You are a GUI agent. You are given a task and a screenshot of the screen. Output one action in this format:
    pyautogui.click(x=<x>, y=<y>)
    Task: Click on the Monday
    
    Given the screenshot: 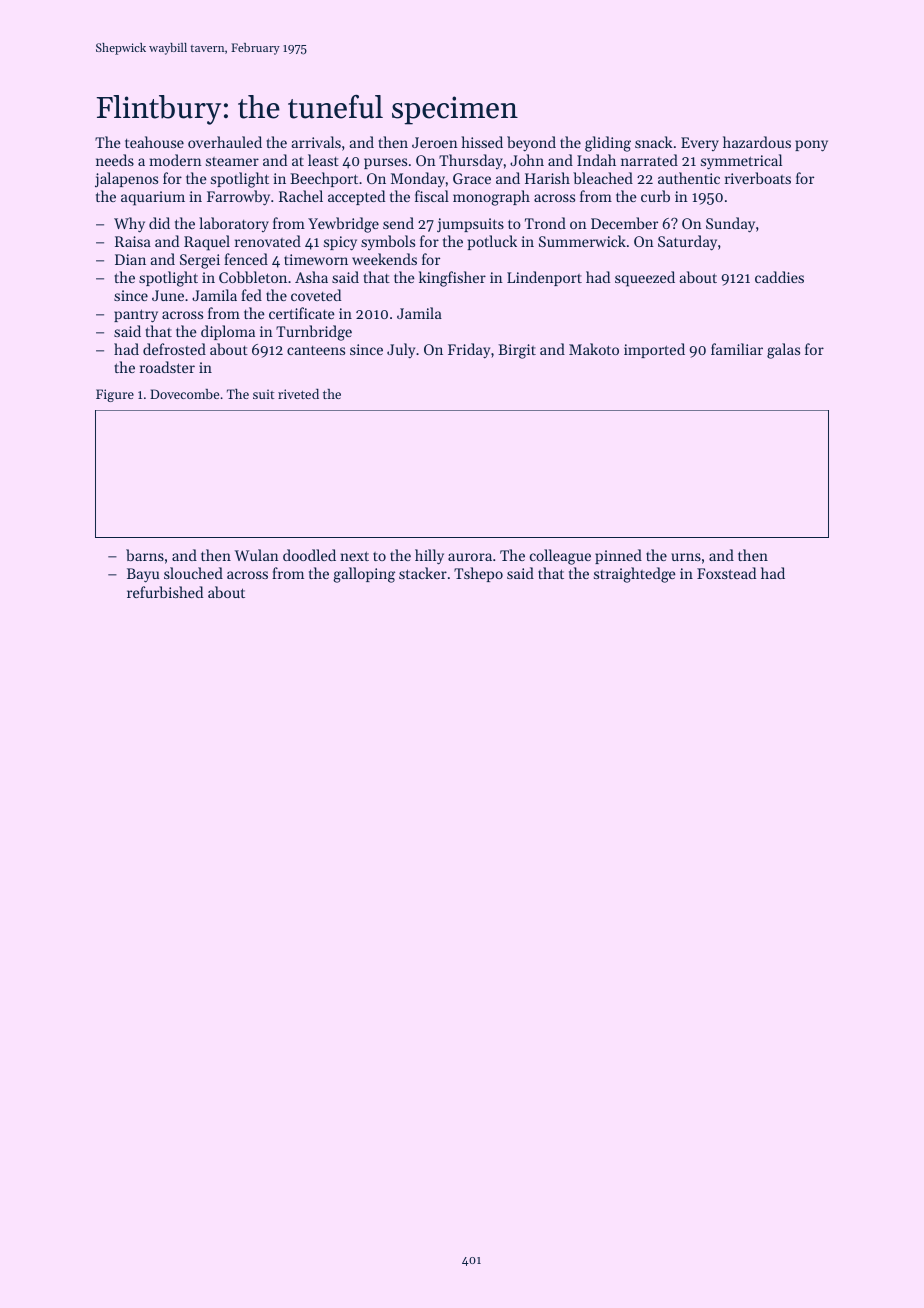 What is the action you would take?
    pyautogui.click(x=418, y=180)
